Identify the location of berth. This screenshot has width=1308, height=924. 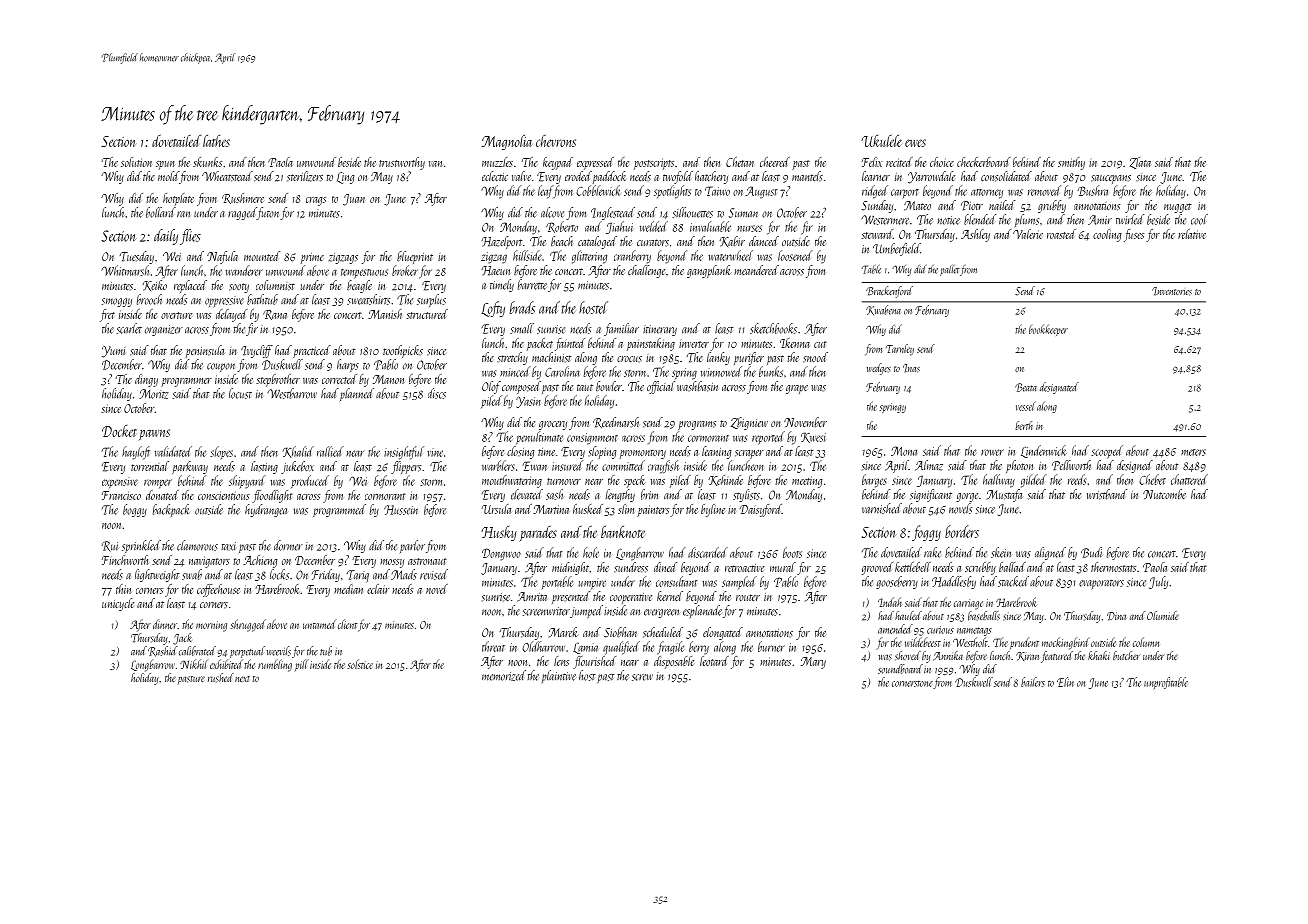
(1024, 425).
